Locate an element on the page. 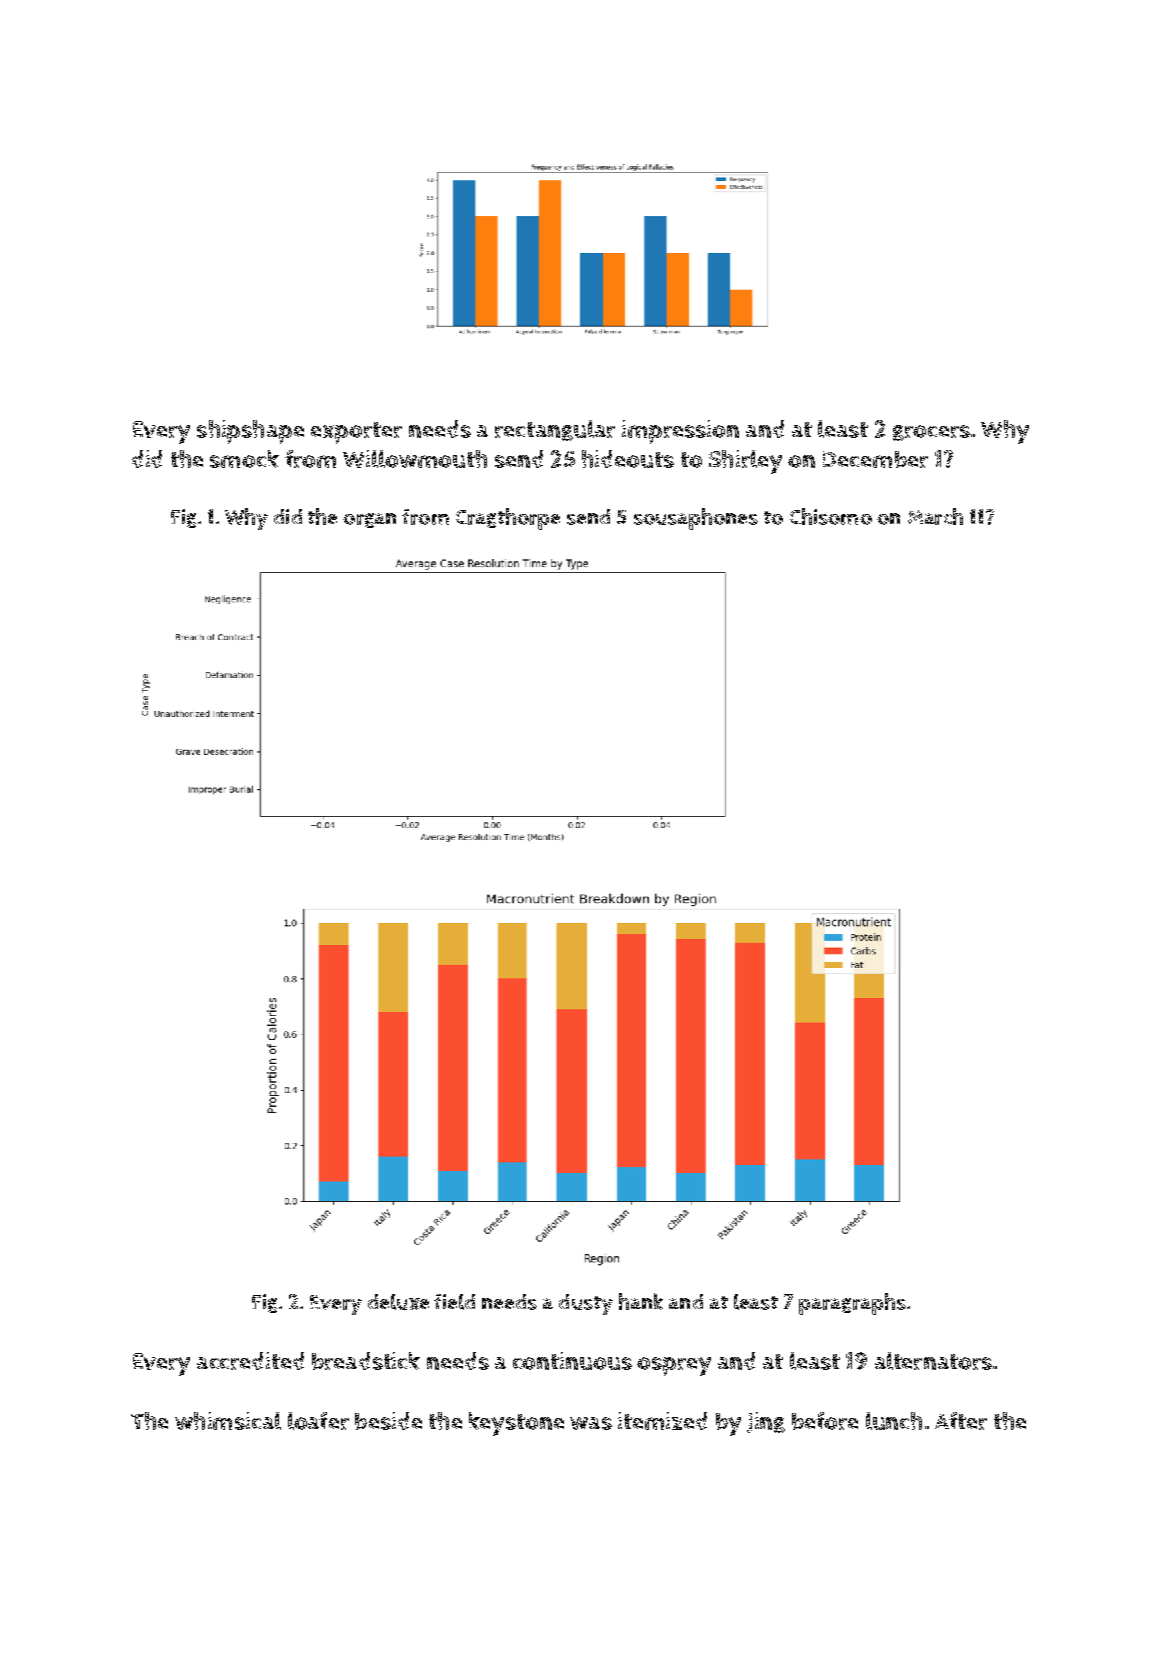 The height and width of the page is (1654, 1165). organ is located at coordinates (369, 520).
